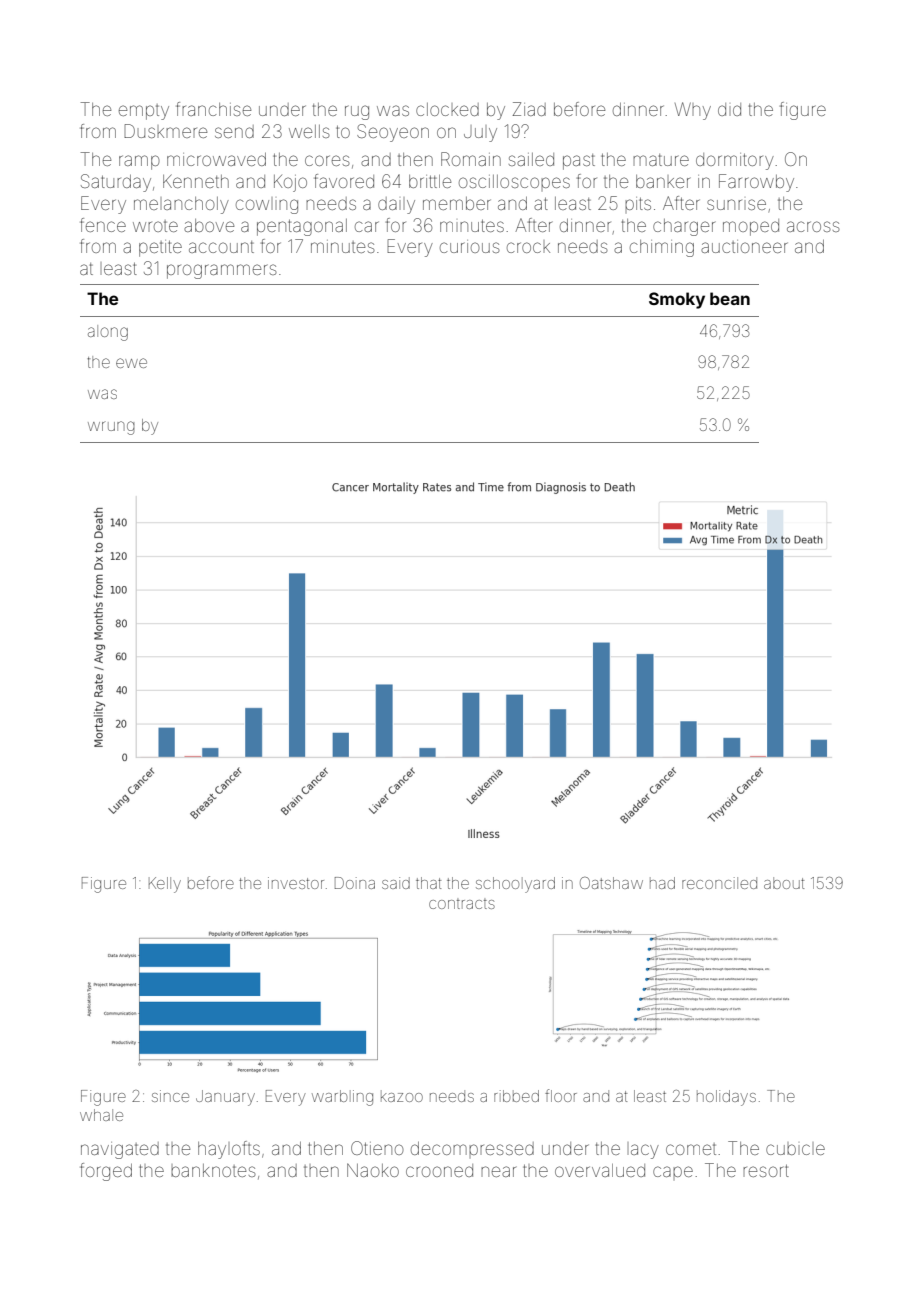 This page has width=924, height=1308. I want to click on ewe, so click(131, 363).
